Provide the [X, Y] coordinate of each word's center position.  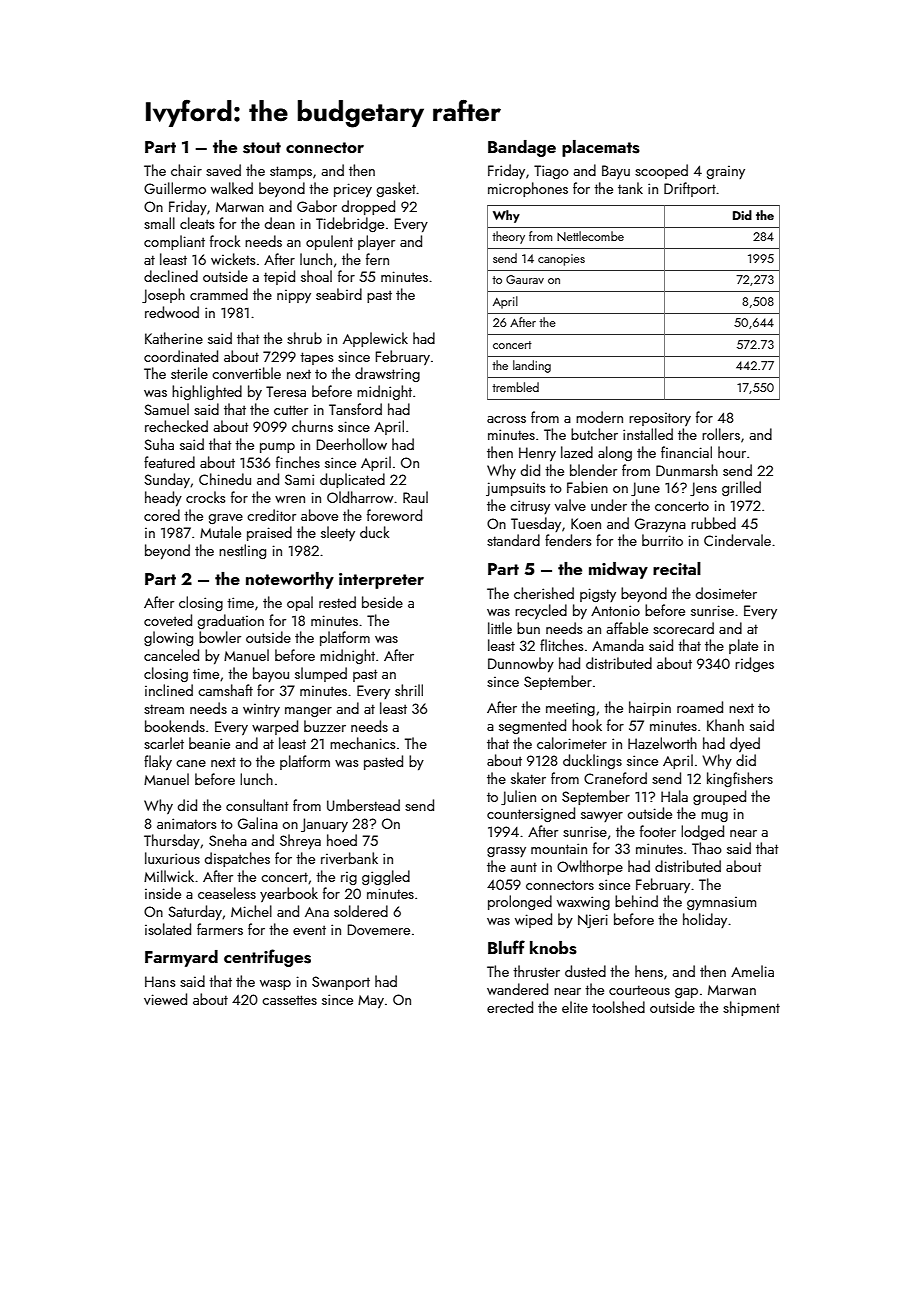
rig [349, 878]
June [645, 489]
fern [377, 259]
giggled [386, 877]
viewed [165, 999]
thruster [536, 971]
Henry [537, 454]
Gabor [317, 206]
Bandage [522, 148]
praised [269, 533]
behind [636, 901]
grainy [726, 172]
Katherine [174, 338]
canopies [561, 260]
